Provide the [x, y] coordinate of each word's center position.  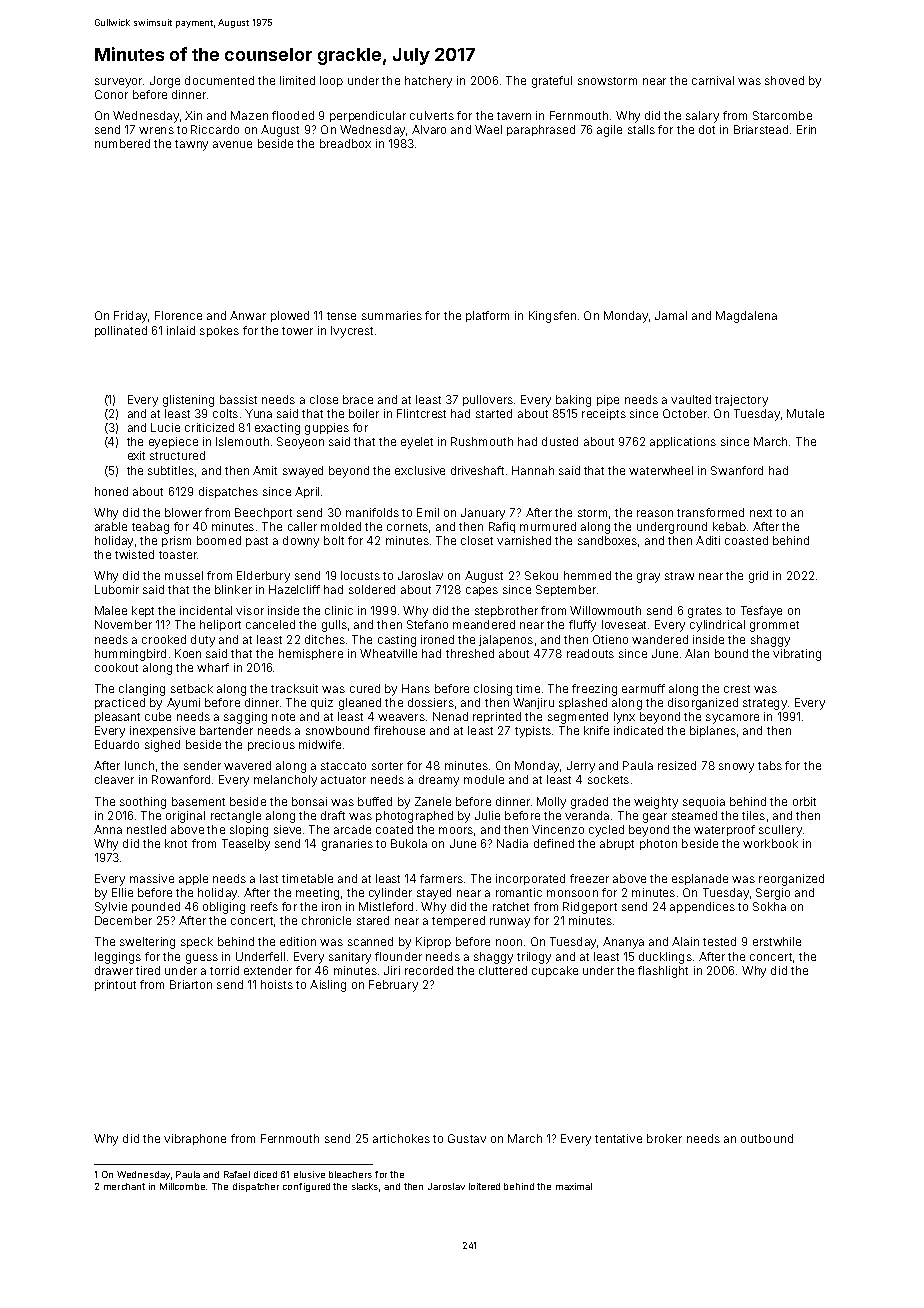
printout [115, 985]
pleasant [117, 717]
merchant [124, 1186]
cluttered [503, 970]
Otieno [610, 639]
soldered [372, 589]
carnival [713, 80]
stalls [641, 129]
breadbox [345, 143]
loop [331, 81]
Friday [130, 317]
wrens [156, 130]
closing [493, 690]
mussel [184, 575]
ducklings [665, 958]
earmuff [643, 688]
